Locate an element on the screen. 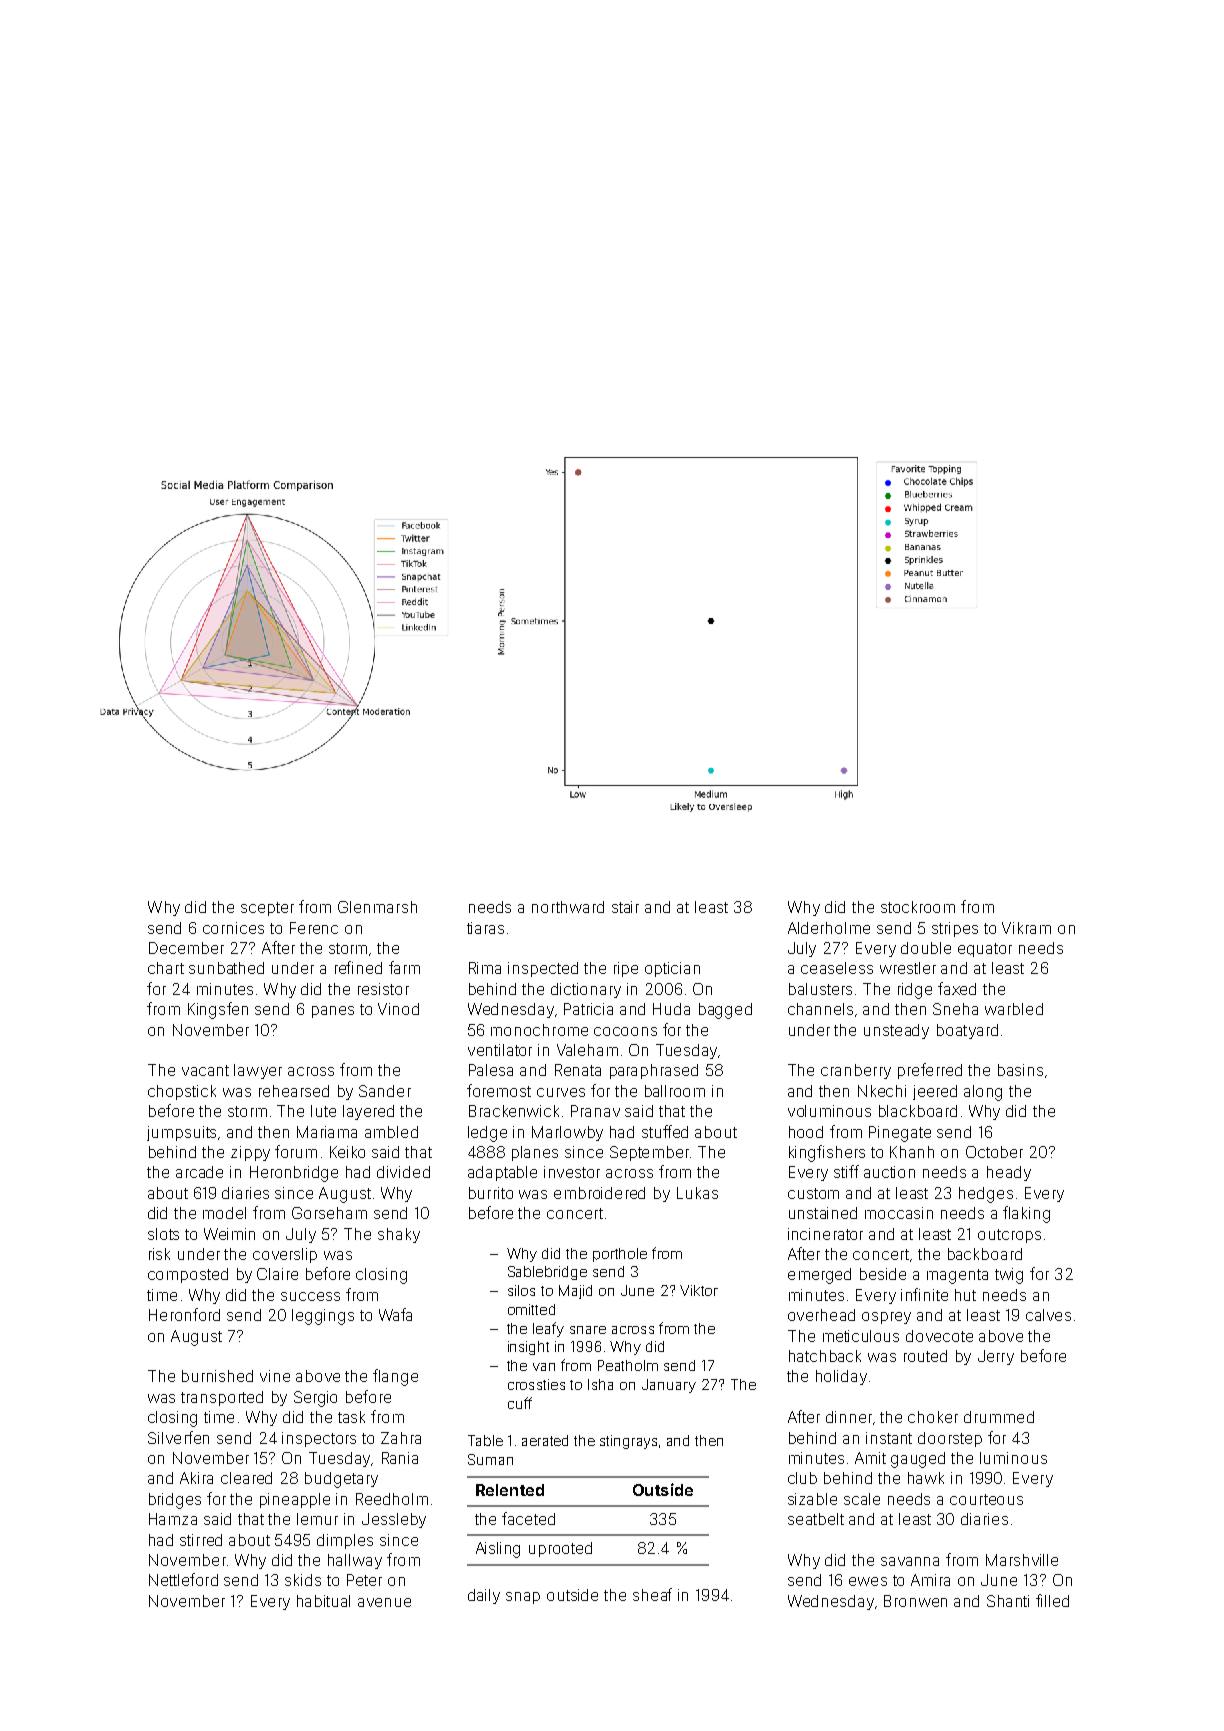  arcade is located at coordinates (199, 1172).
